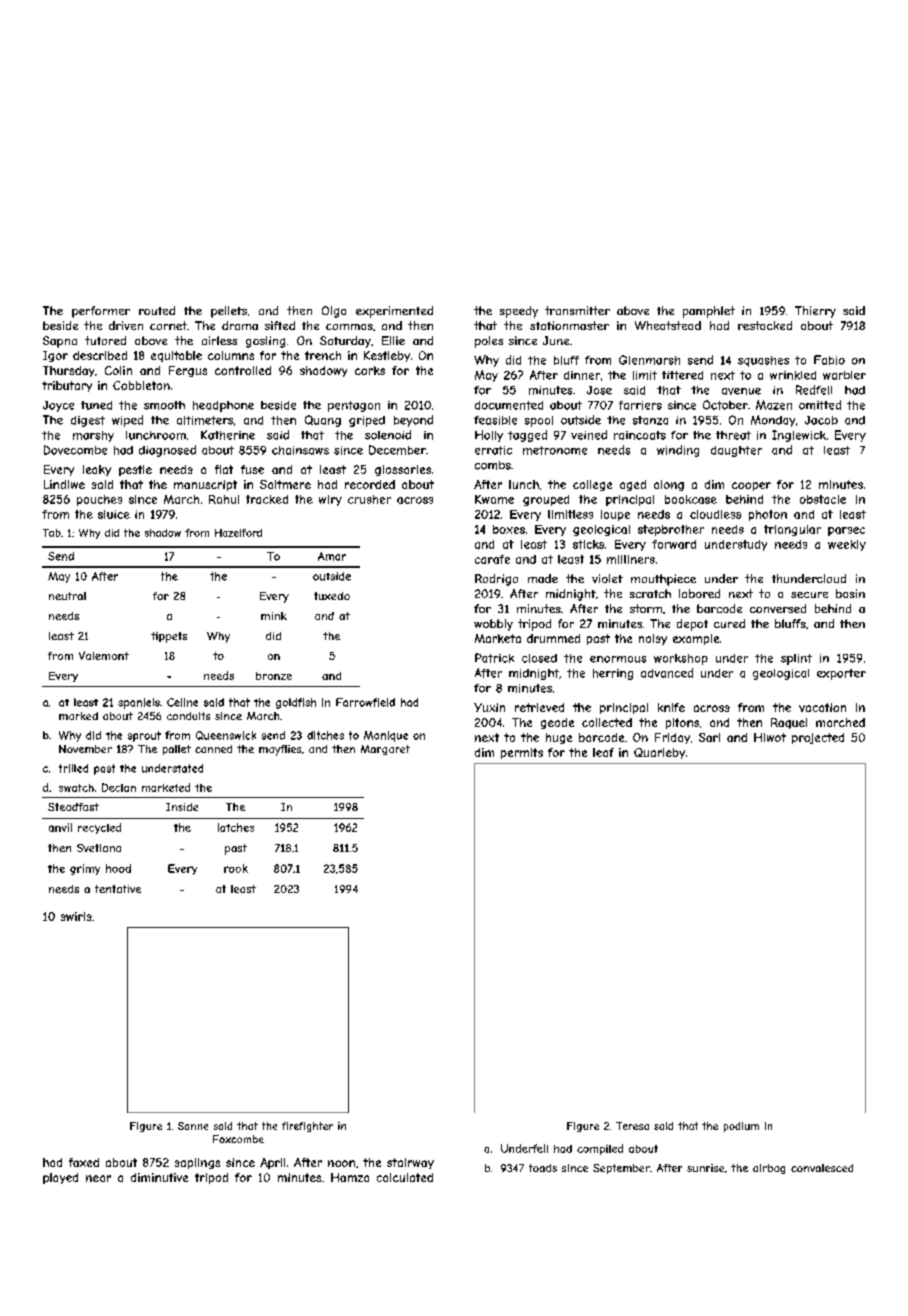 Image resolution: width=908 pixels, height=1316 pixels. What do you see at coordinates (796, 659) in the screenshot?
I see `splint` at bounding box center [796, 659].
